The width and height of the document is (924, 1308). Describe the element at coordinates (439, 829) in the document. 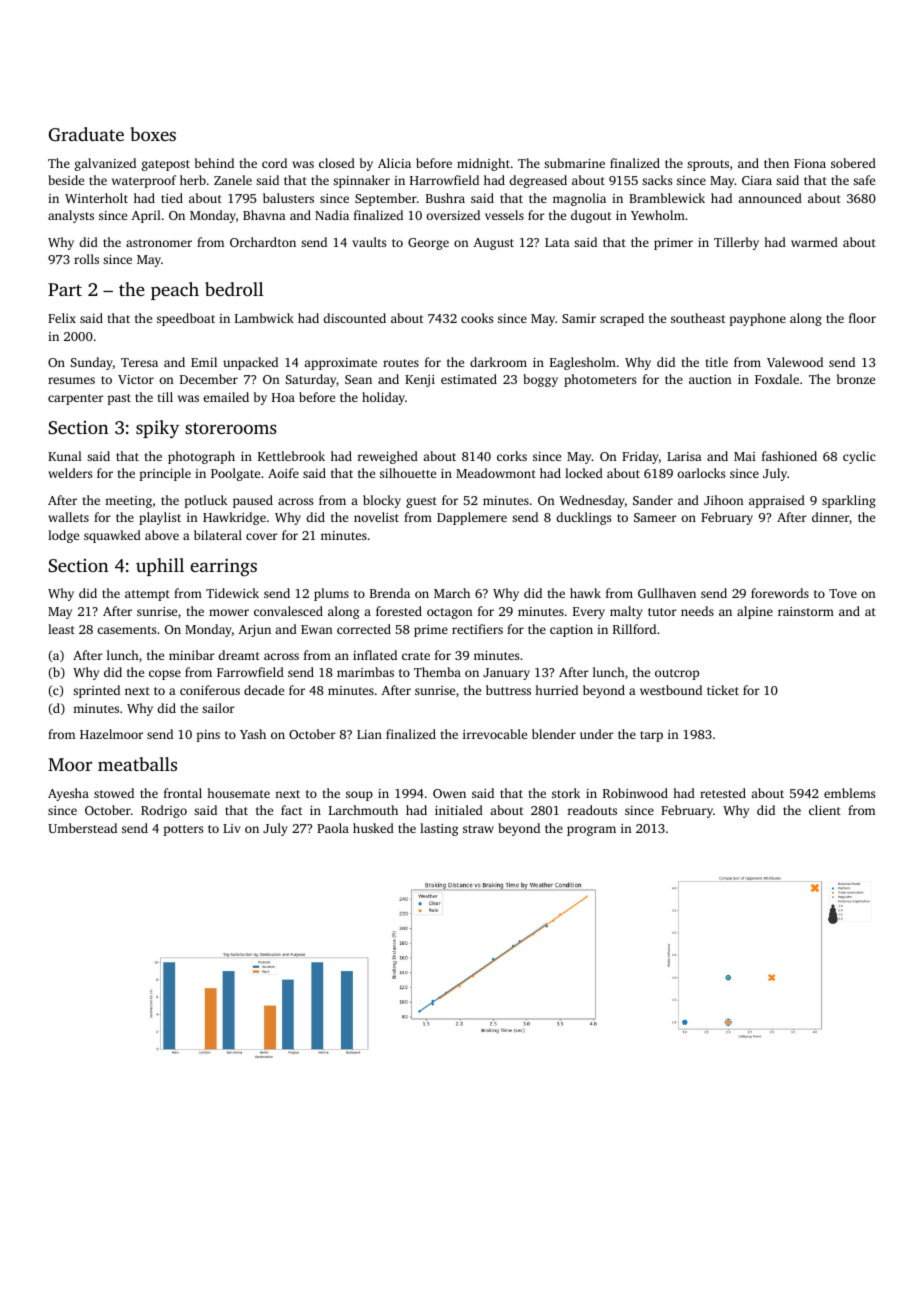

I see `lasting` at that location.
